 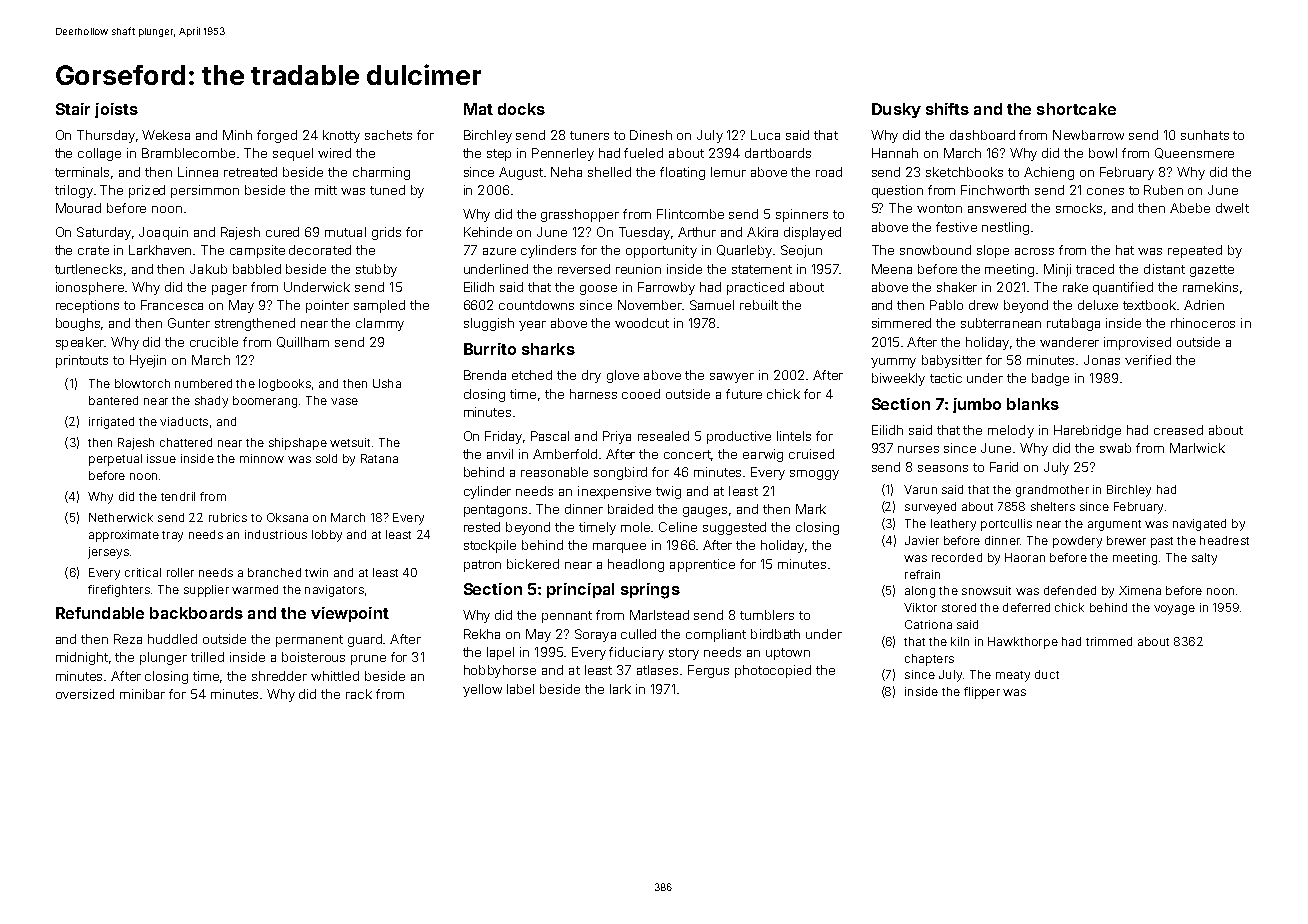 I want to click on oversized, so click(x=85, y=694).
